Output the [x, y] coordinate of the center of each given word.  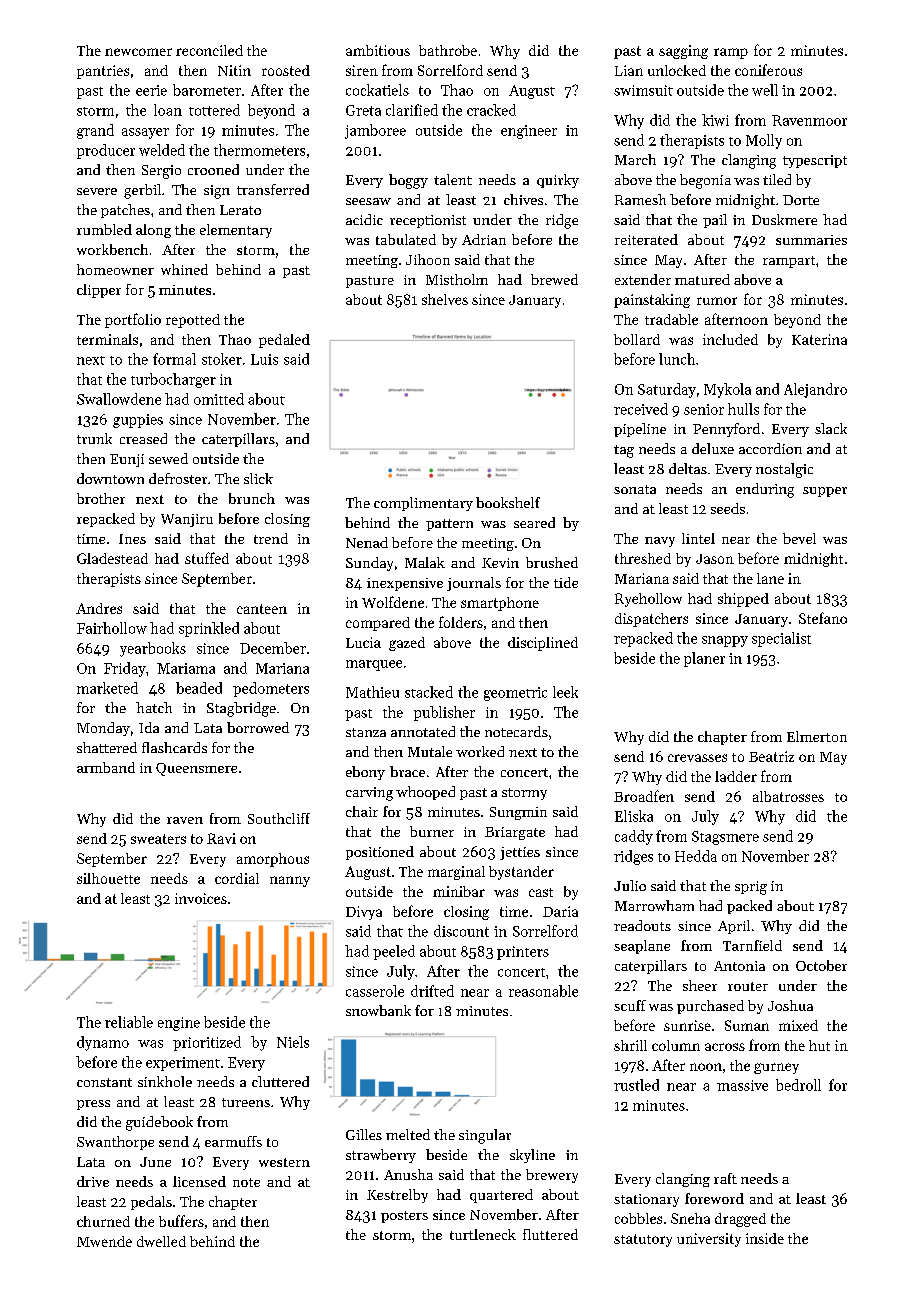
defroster [178, 478]
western [284, 1162]
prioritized [207, 1043]
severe [97, 191]
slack [831, 428]
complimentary [423, 504]
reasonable [543, 991]
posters [404, 1217]
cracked [491, 110]
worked [480, 751]
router [748, 986]
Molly [764, 141]
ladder [736, 776]
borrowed [258, 727]
